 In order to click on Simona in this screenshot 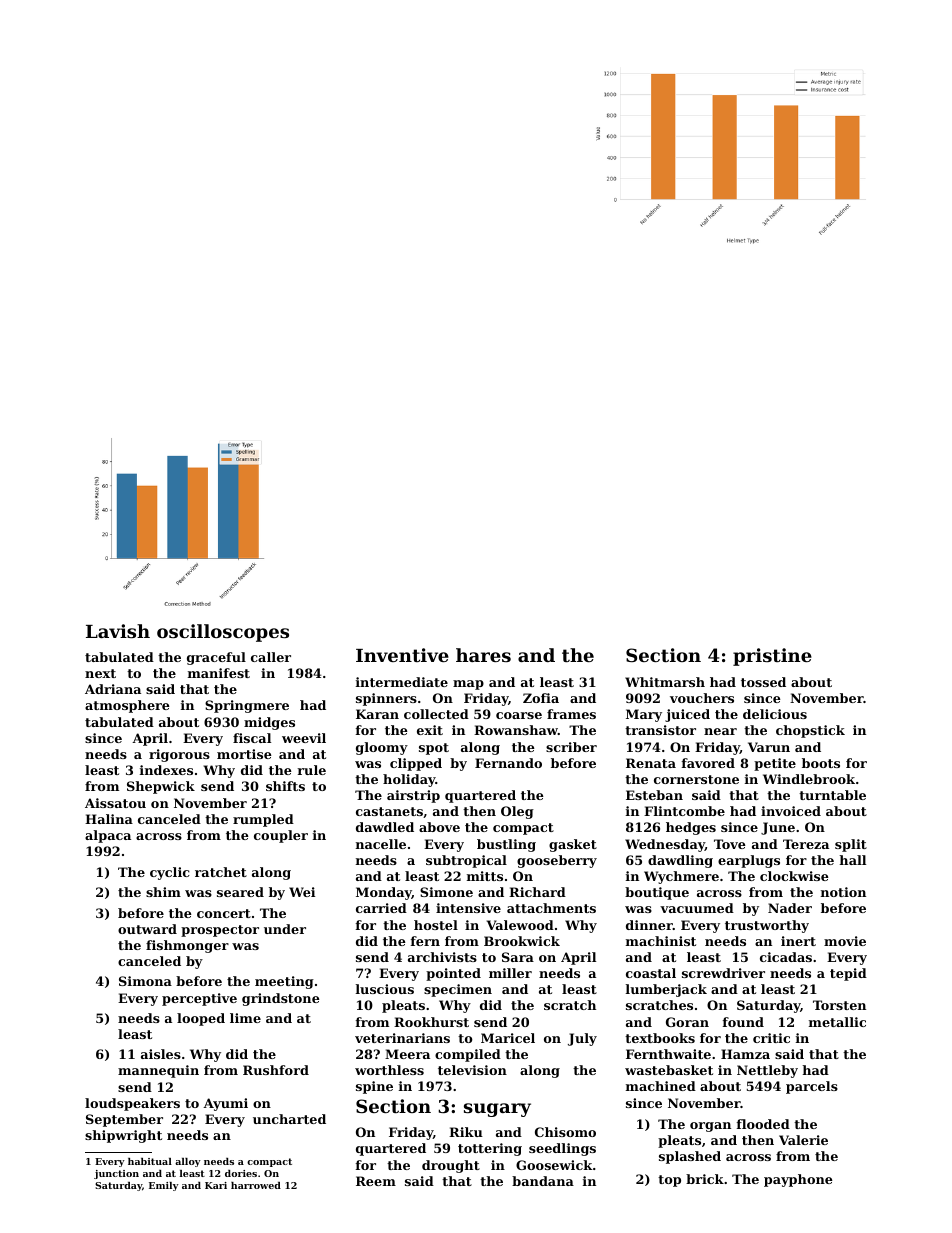, I will do `click(145, 981)`.
